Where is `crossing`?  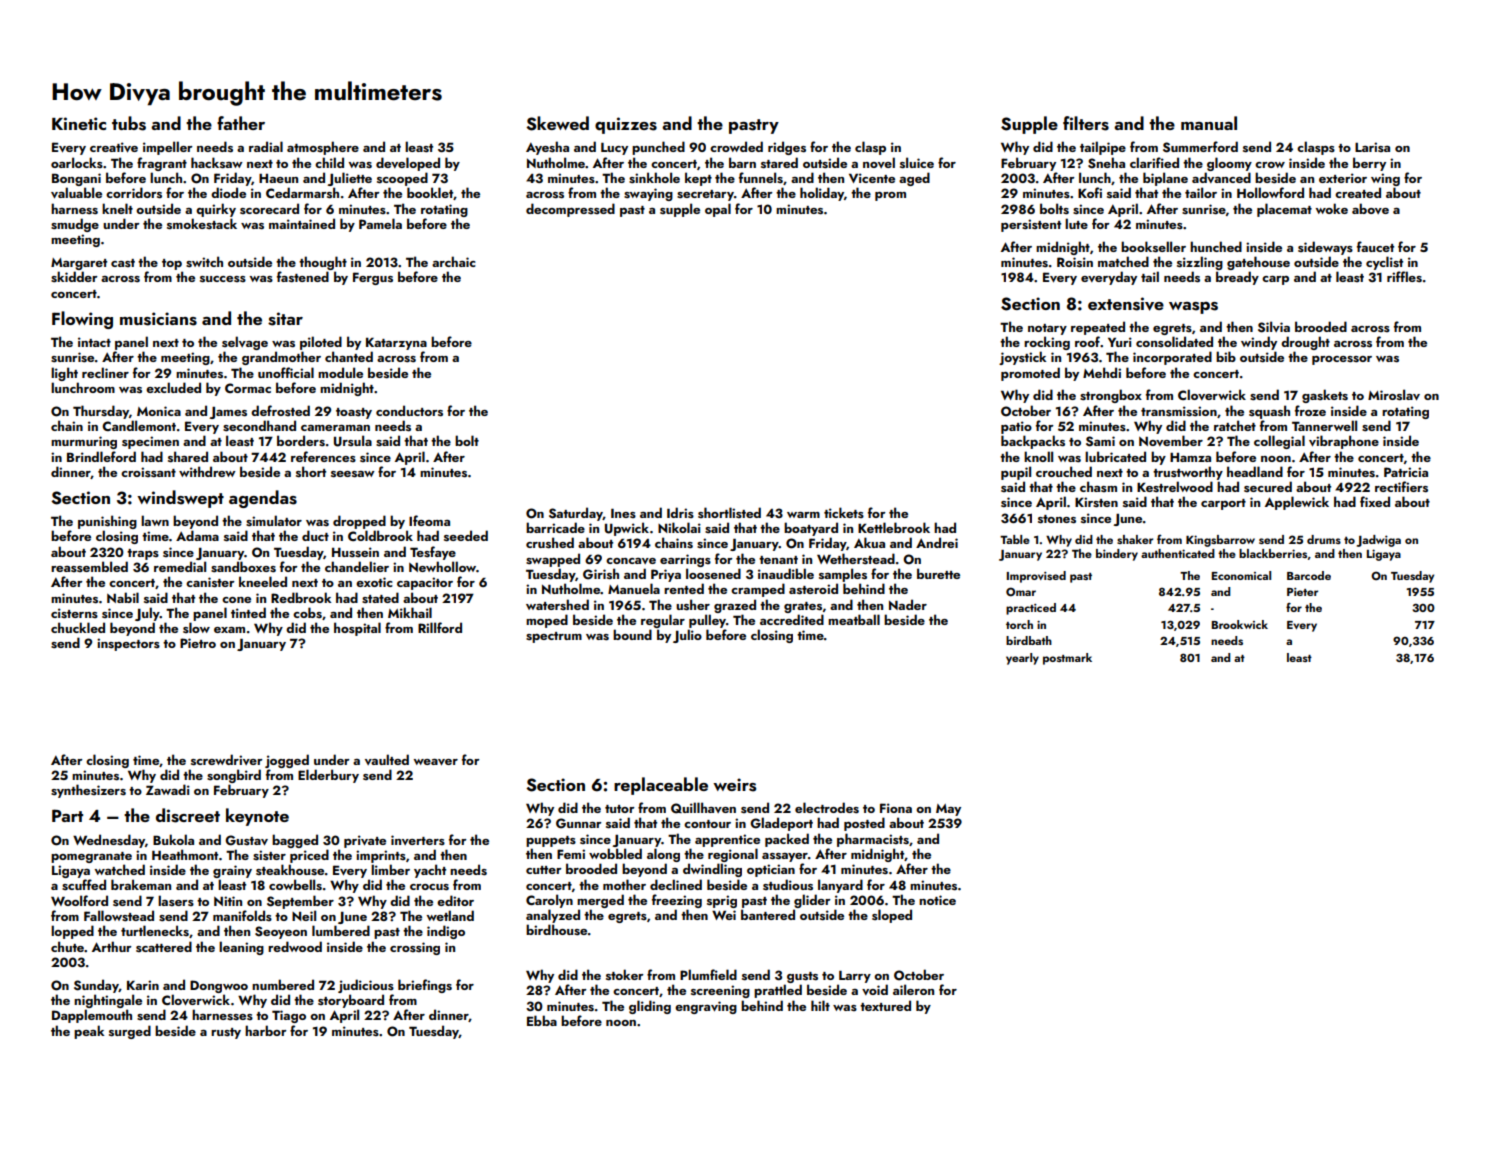
crossing is located at coordinates (415, 948).
